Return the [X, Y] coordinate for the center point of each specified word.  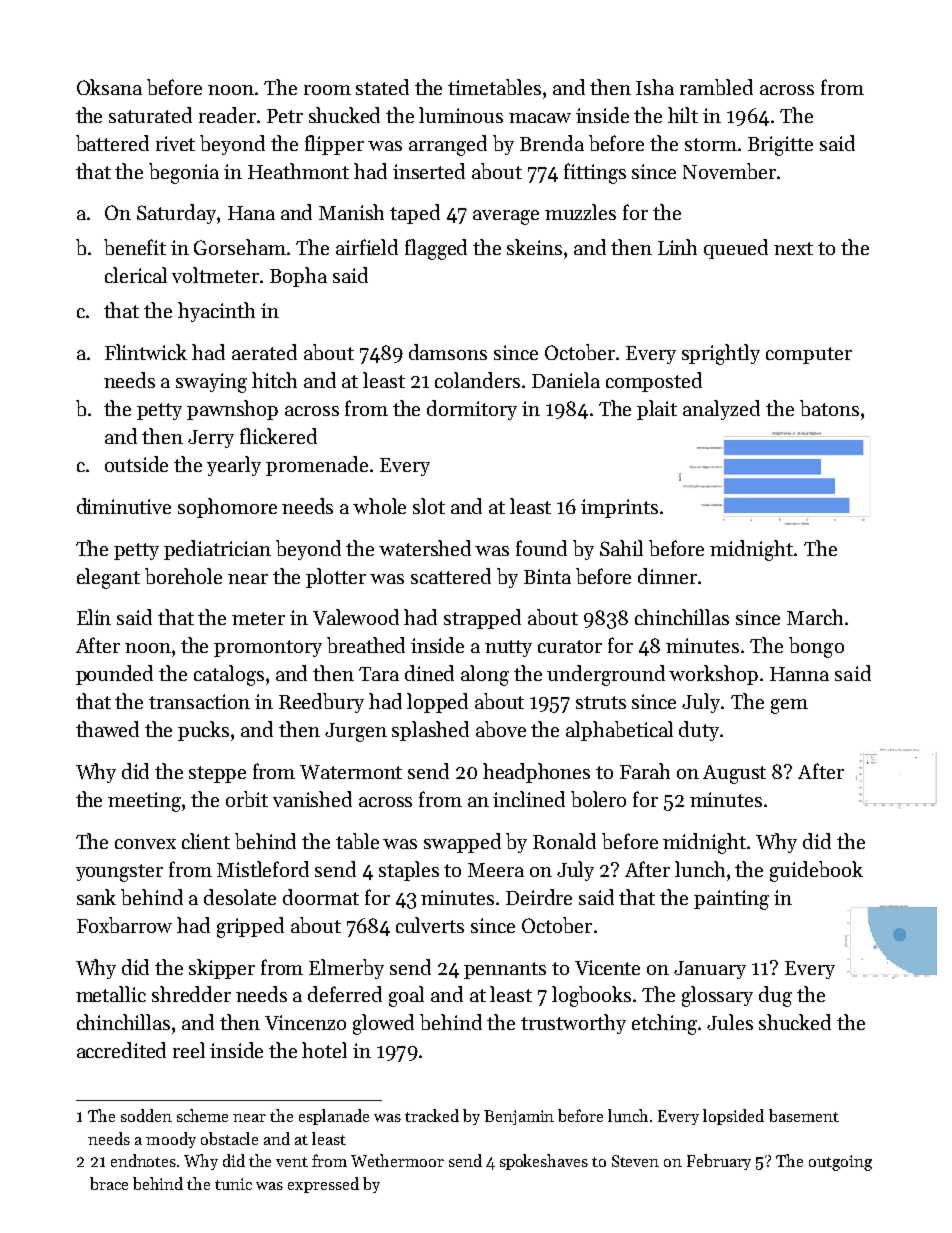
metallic [111, 994]
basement [804, 1115]
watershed [425, 548]
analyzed [721, 410]
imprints [619, 508]
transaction [199, 701]
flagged [436, 249]
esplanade [334, 1117]
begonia [184, 173]
